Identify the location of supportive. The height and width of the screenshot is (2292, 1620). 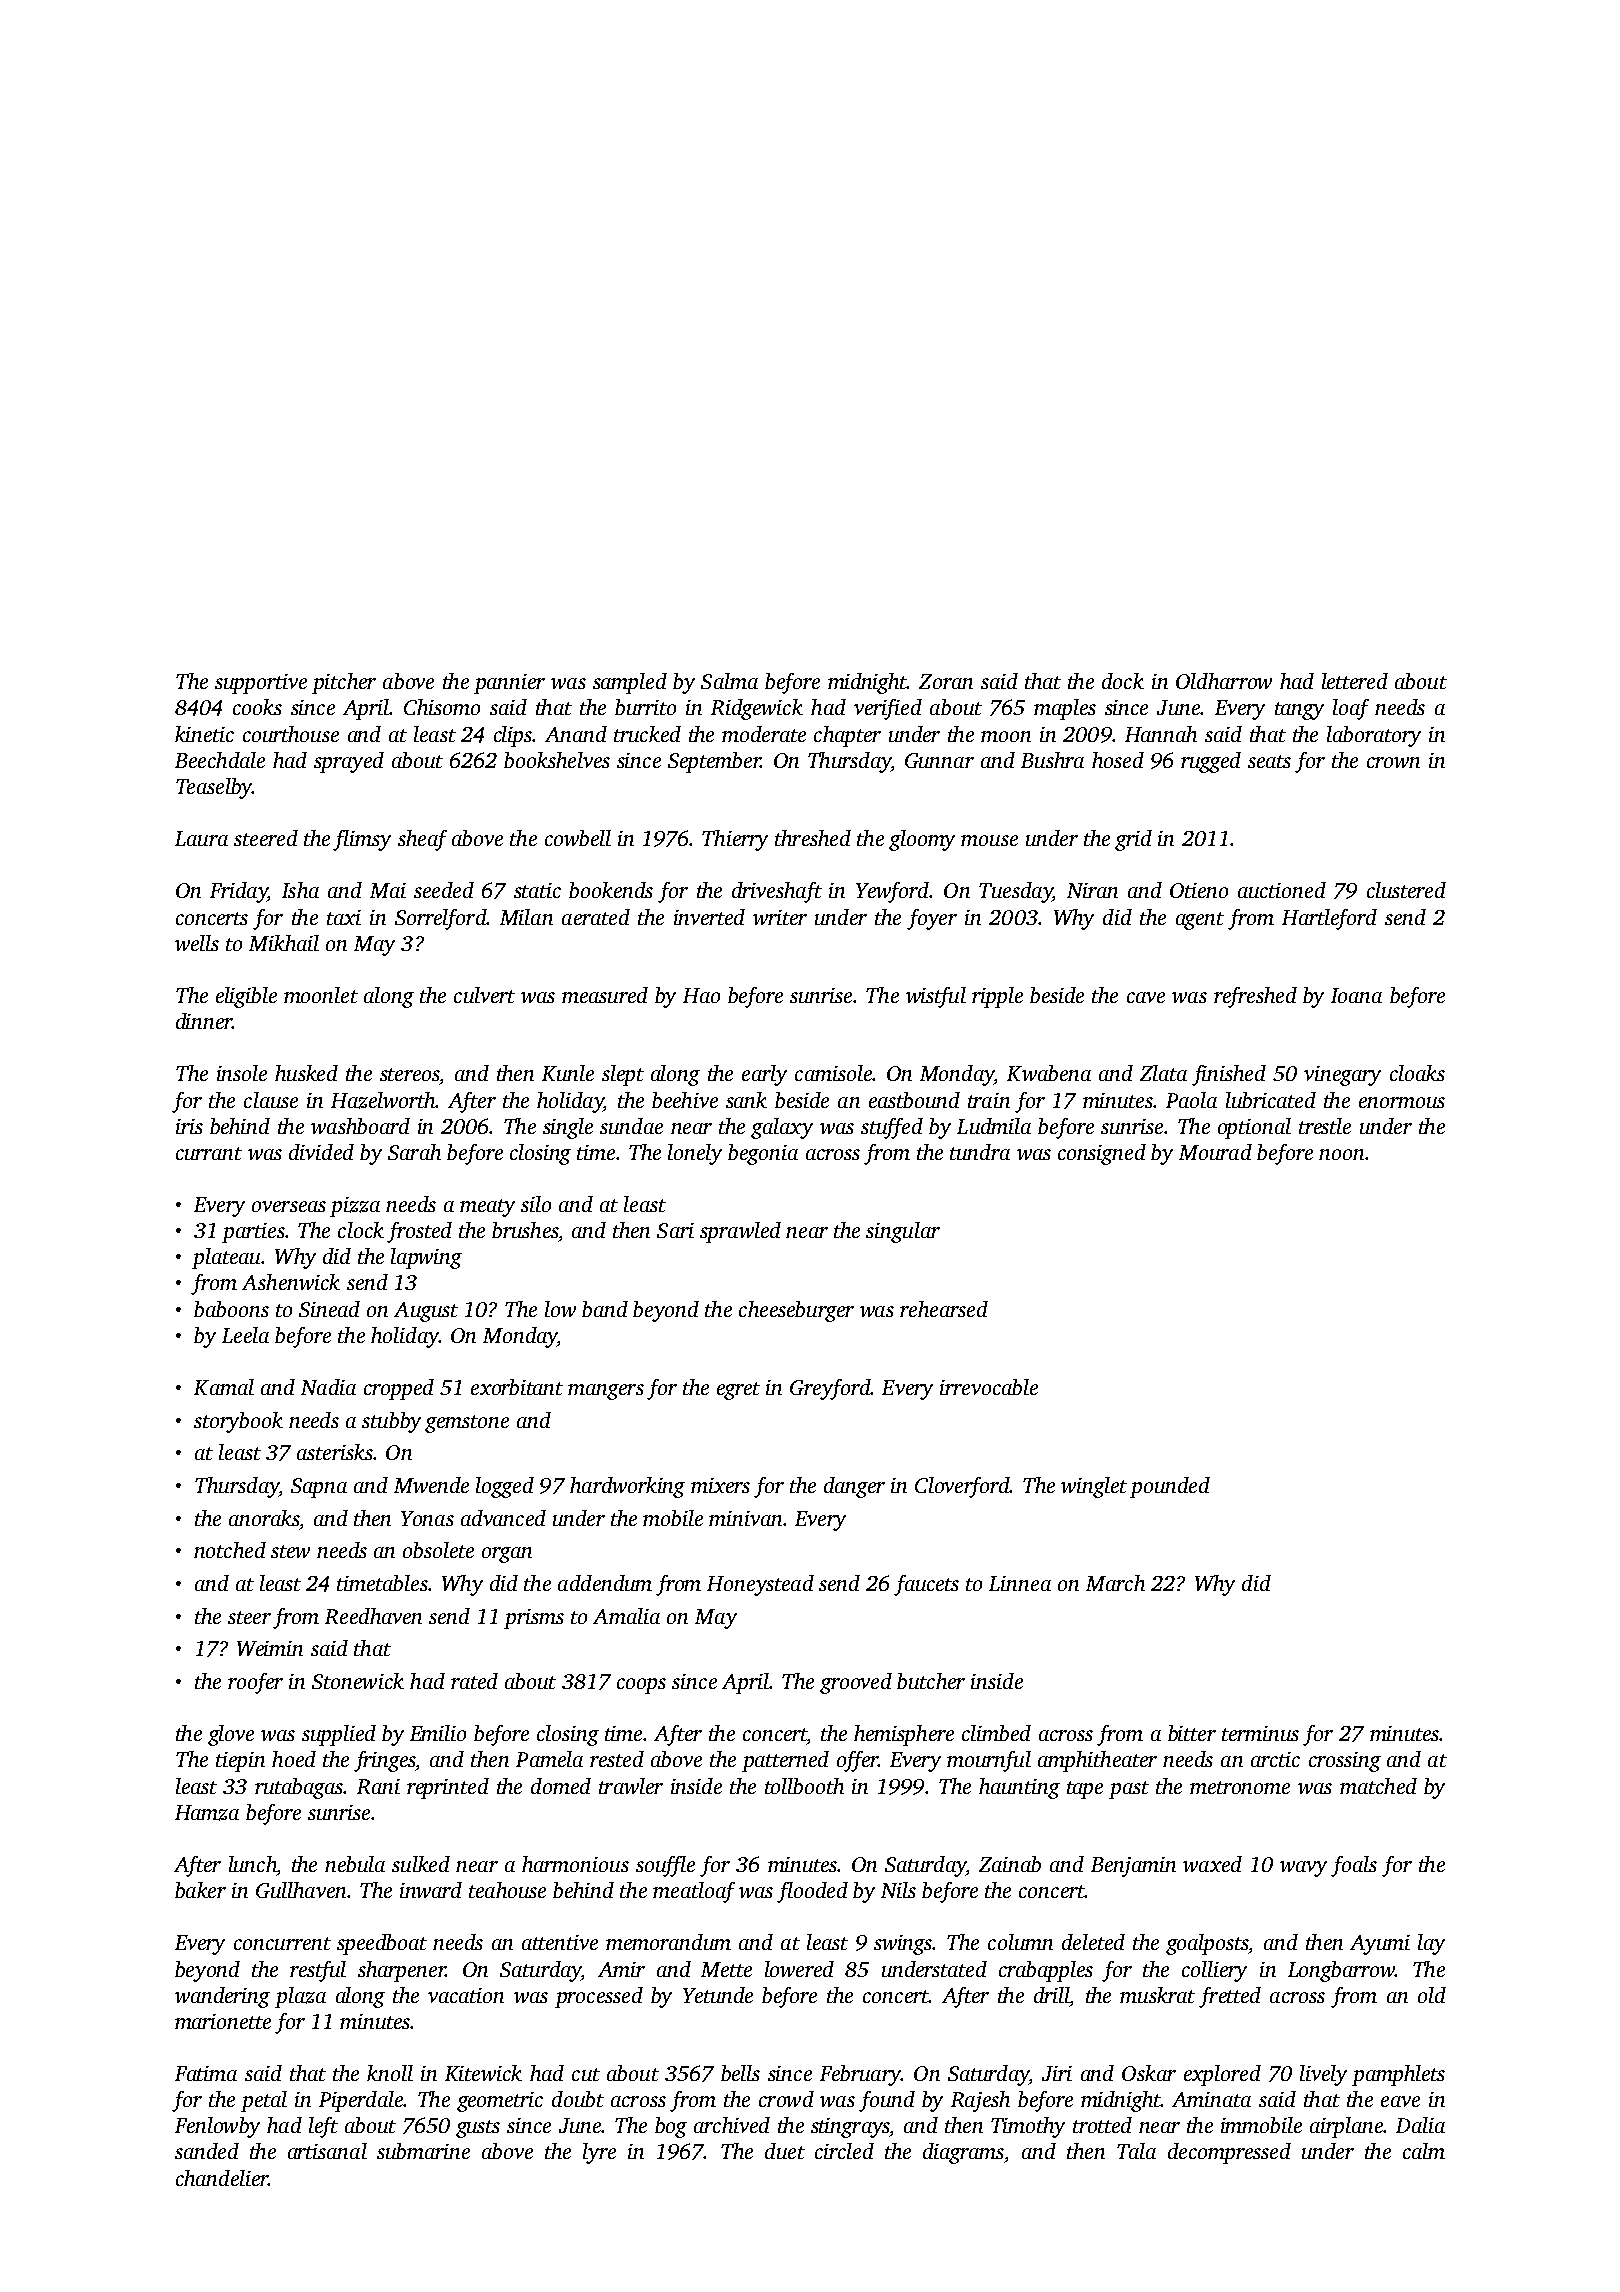
(261, 684).
